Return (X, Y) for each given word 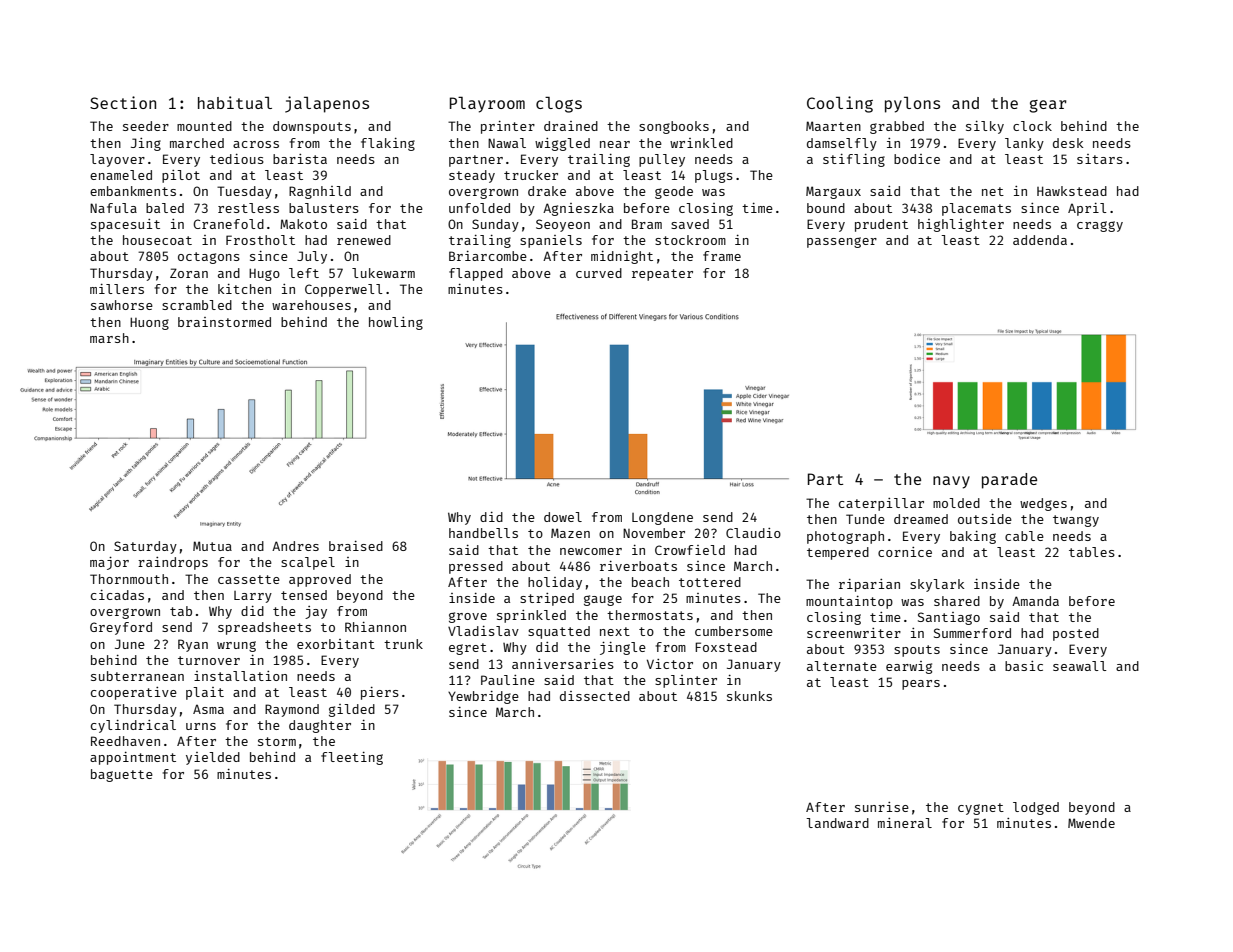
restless (248, 208)
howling (396, 323)
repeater (662, 275)
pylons (912, 104)
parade (1009, 481)
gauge (603, 600)
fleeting (352, 758)
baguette (122, 775)
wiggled (562, 144)
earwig (909, 667)
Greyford (121, 628)
